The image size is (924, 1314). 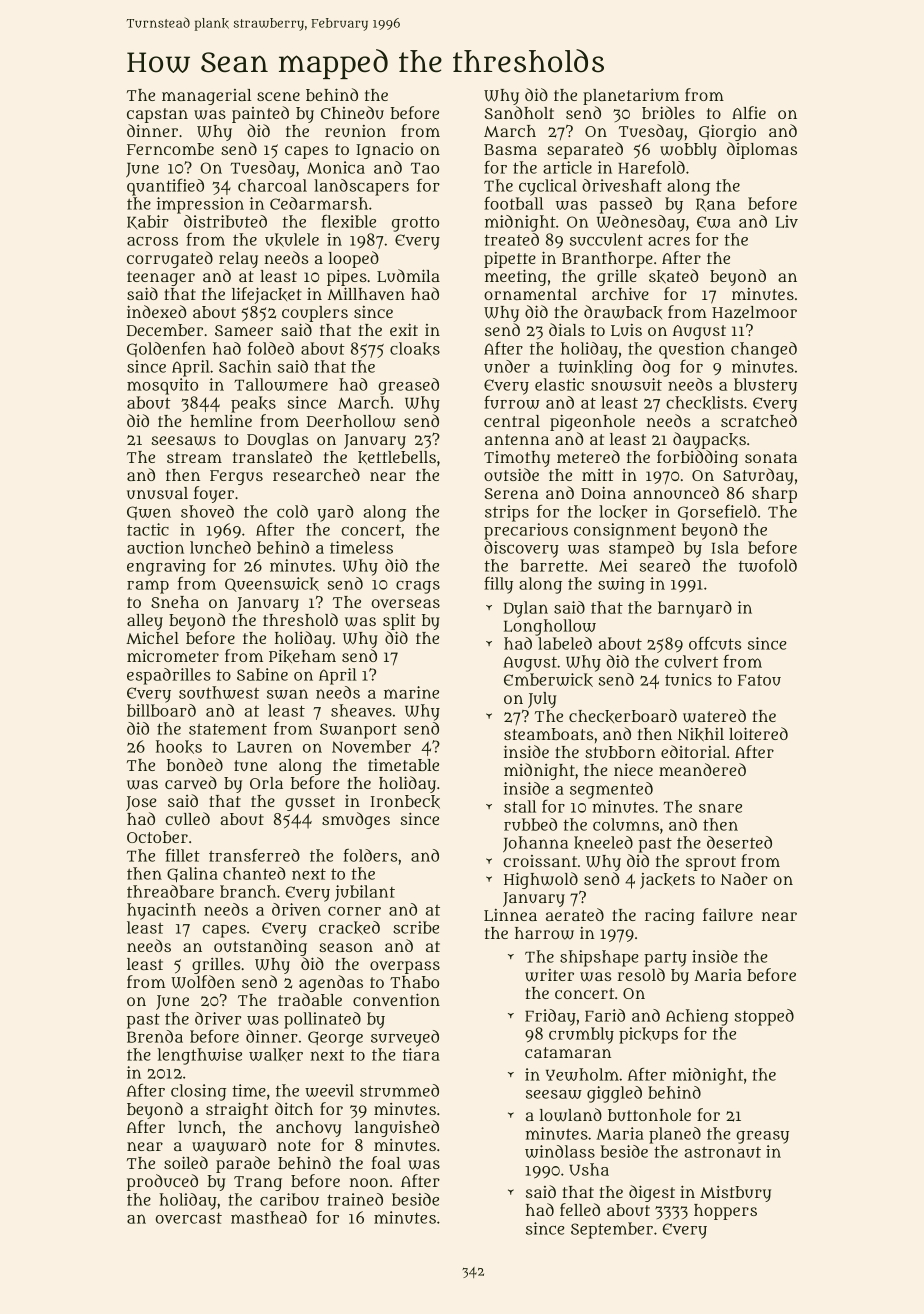 What do you see at coordinates (749, 112) in the screenshot?
I see `Alfie` at bounding box center [749, 112].
